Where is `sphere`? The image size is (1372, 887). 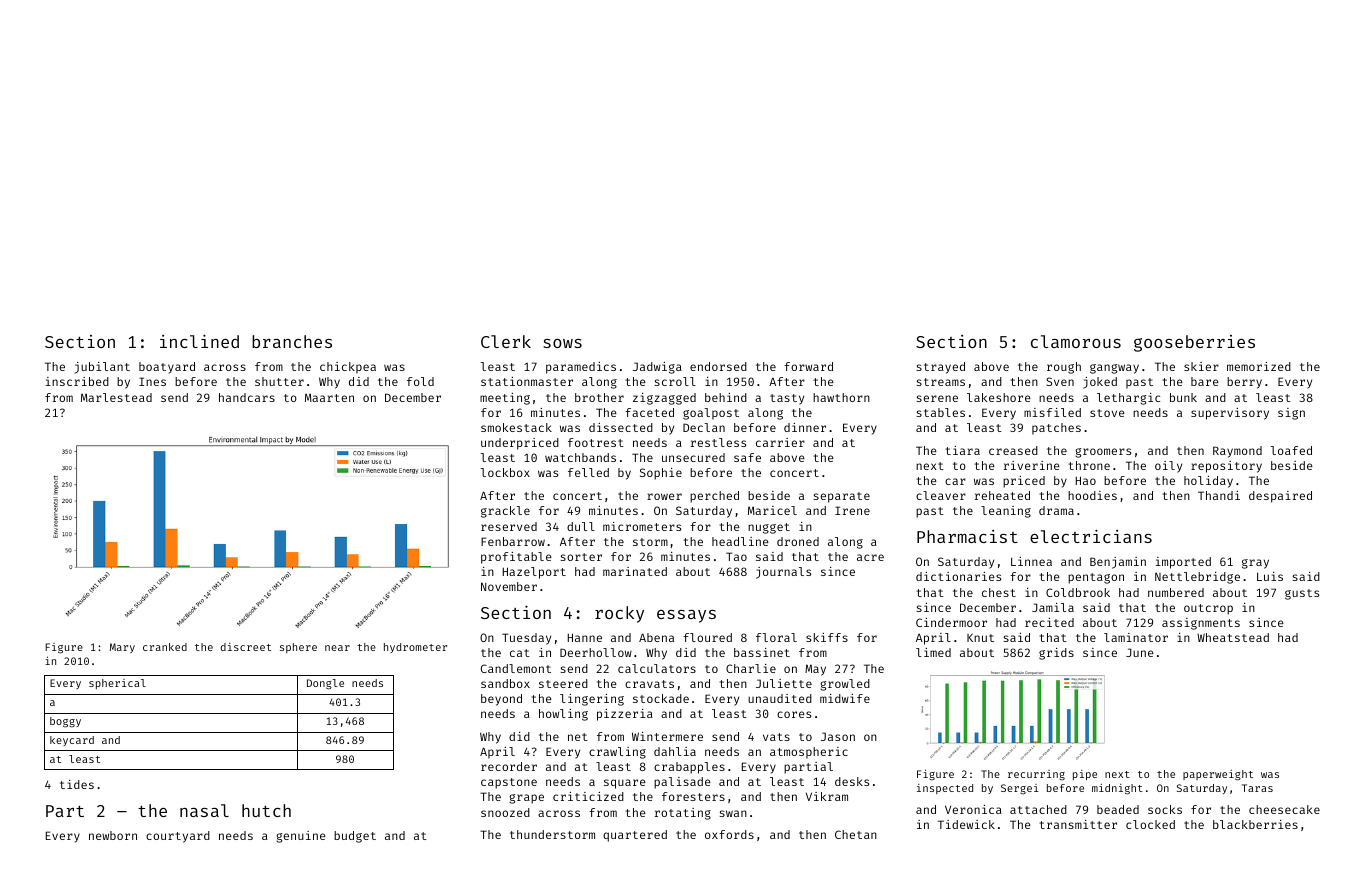 sphere is located at coordinates (298, 648).
